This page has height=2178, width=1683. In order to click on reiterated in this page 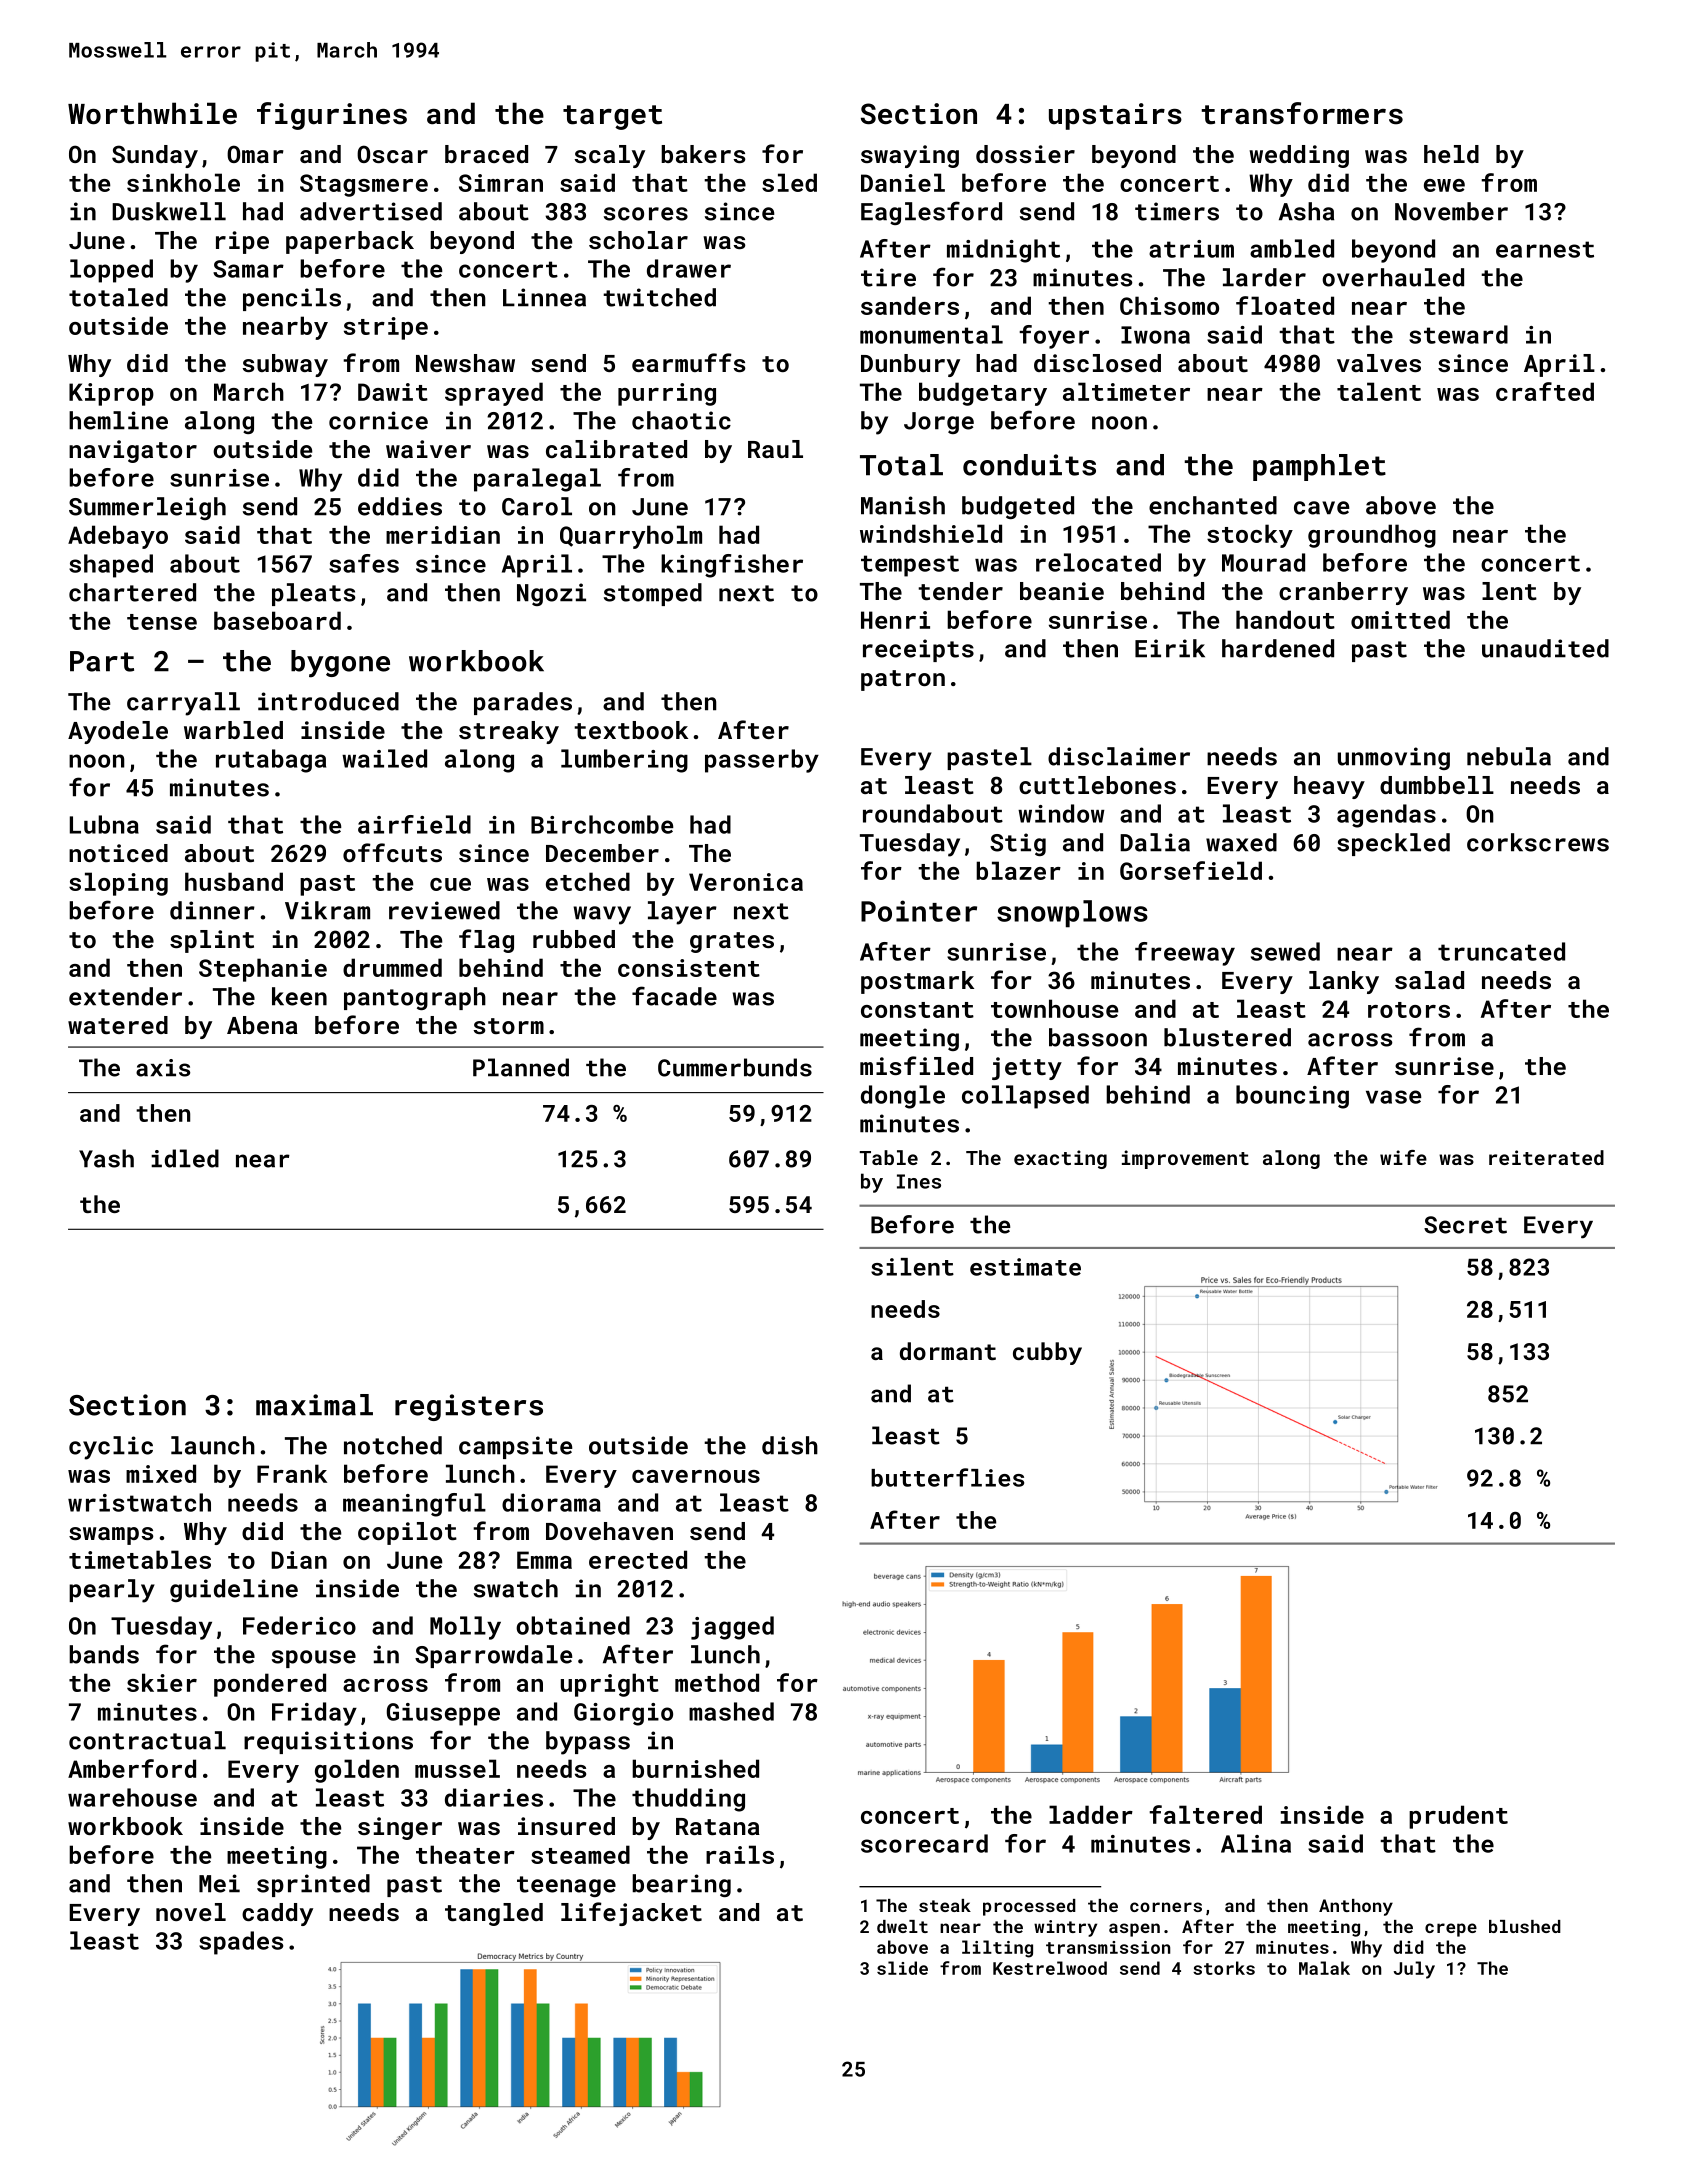, I will do `click(1546, 1157)`.
